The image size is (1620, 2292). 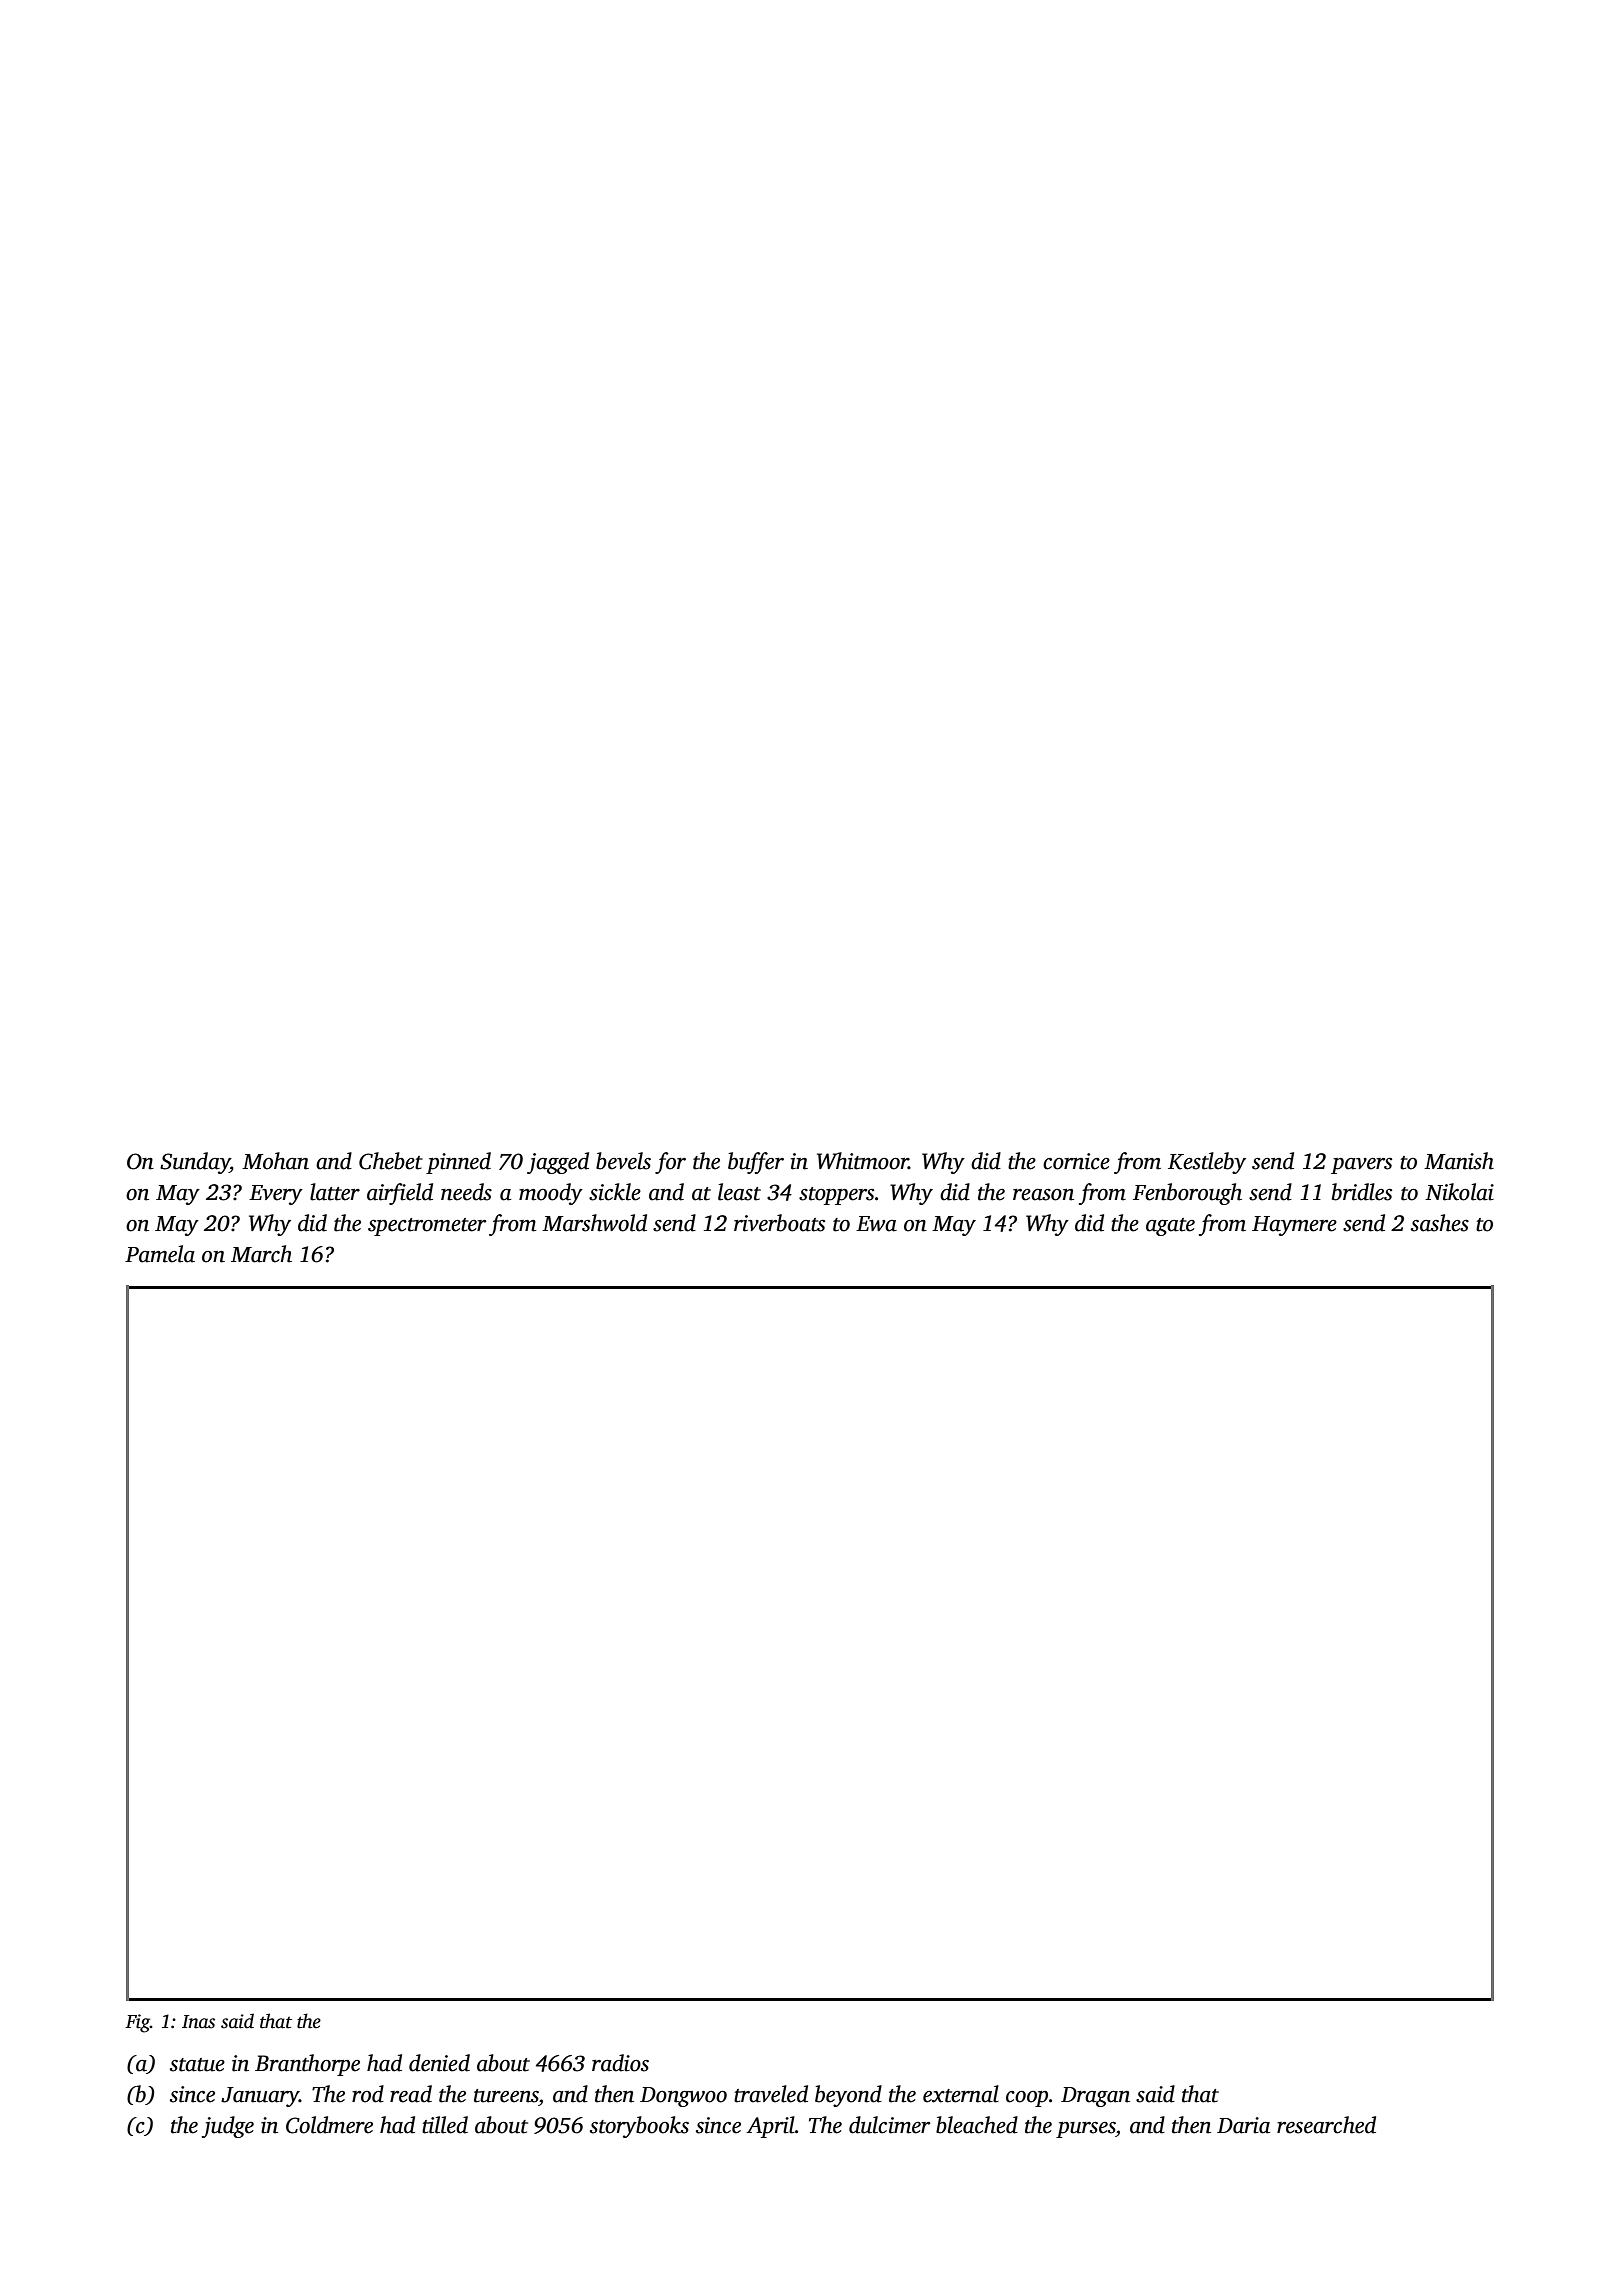 What do you see at coordinates (770, 2127) in the document?
I see `April` at bounding box center [770, 2127].
